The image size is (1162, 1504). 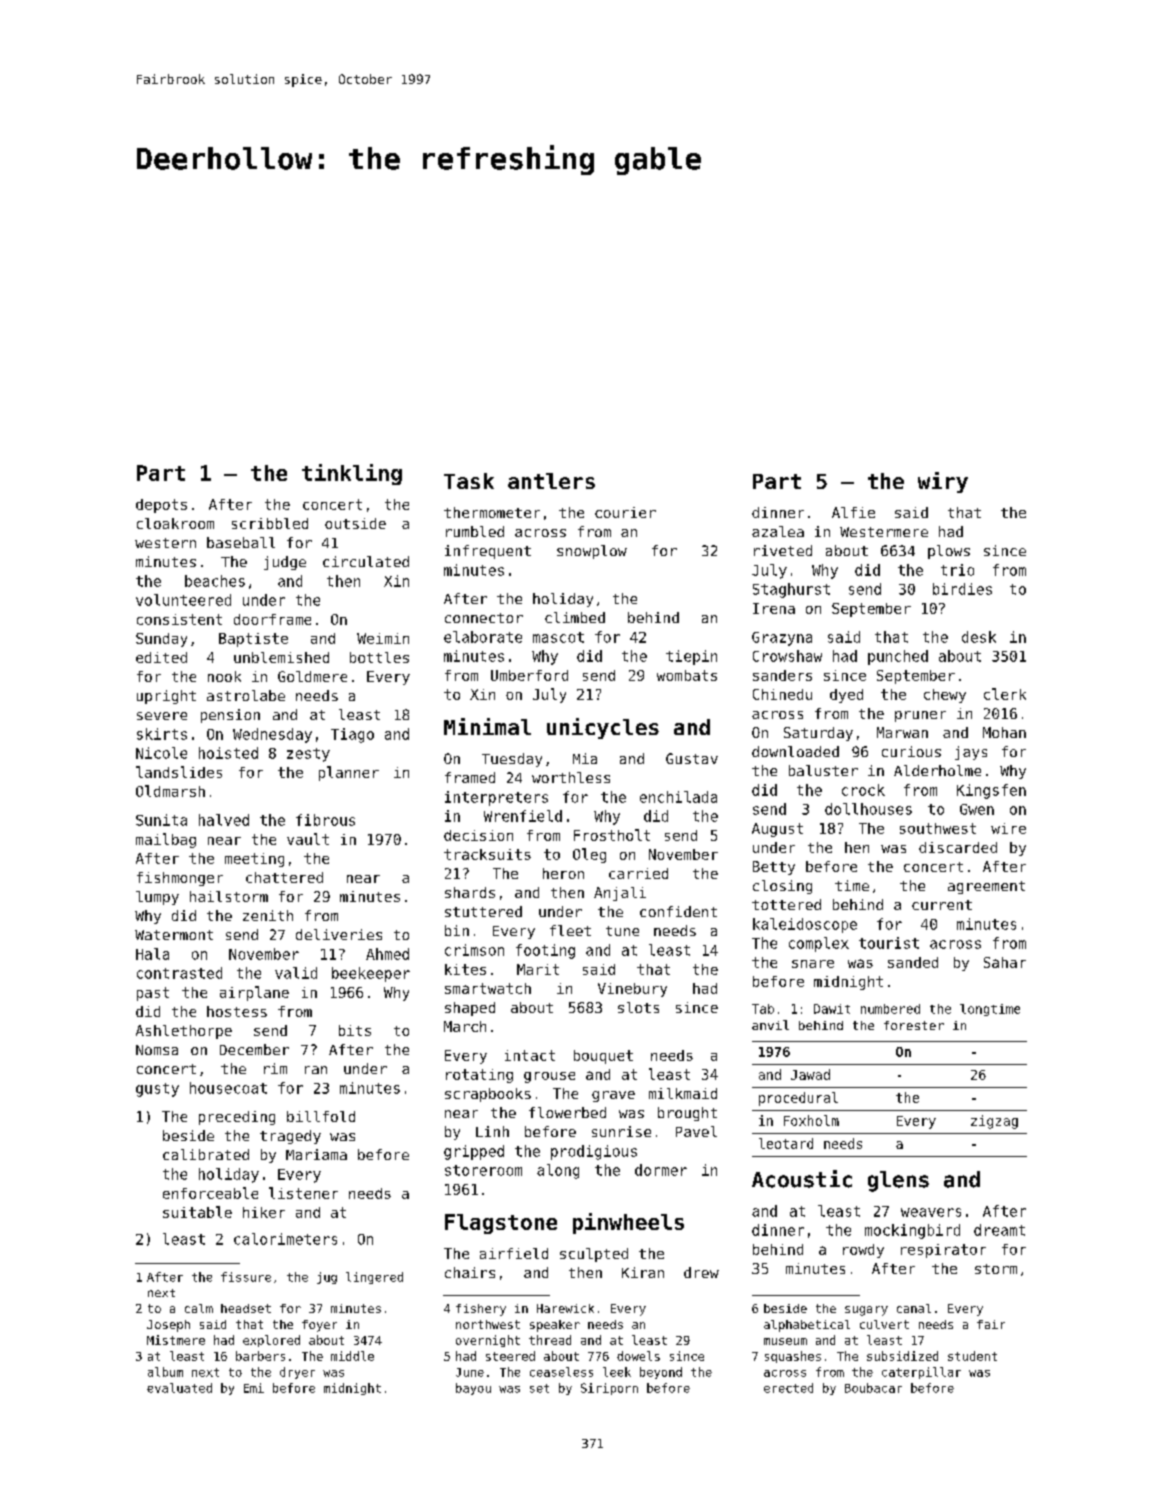 I want to click on dyed, so click(x=846, y=696).
